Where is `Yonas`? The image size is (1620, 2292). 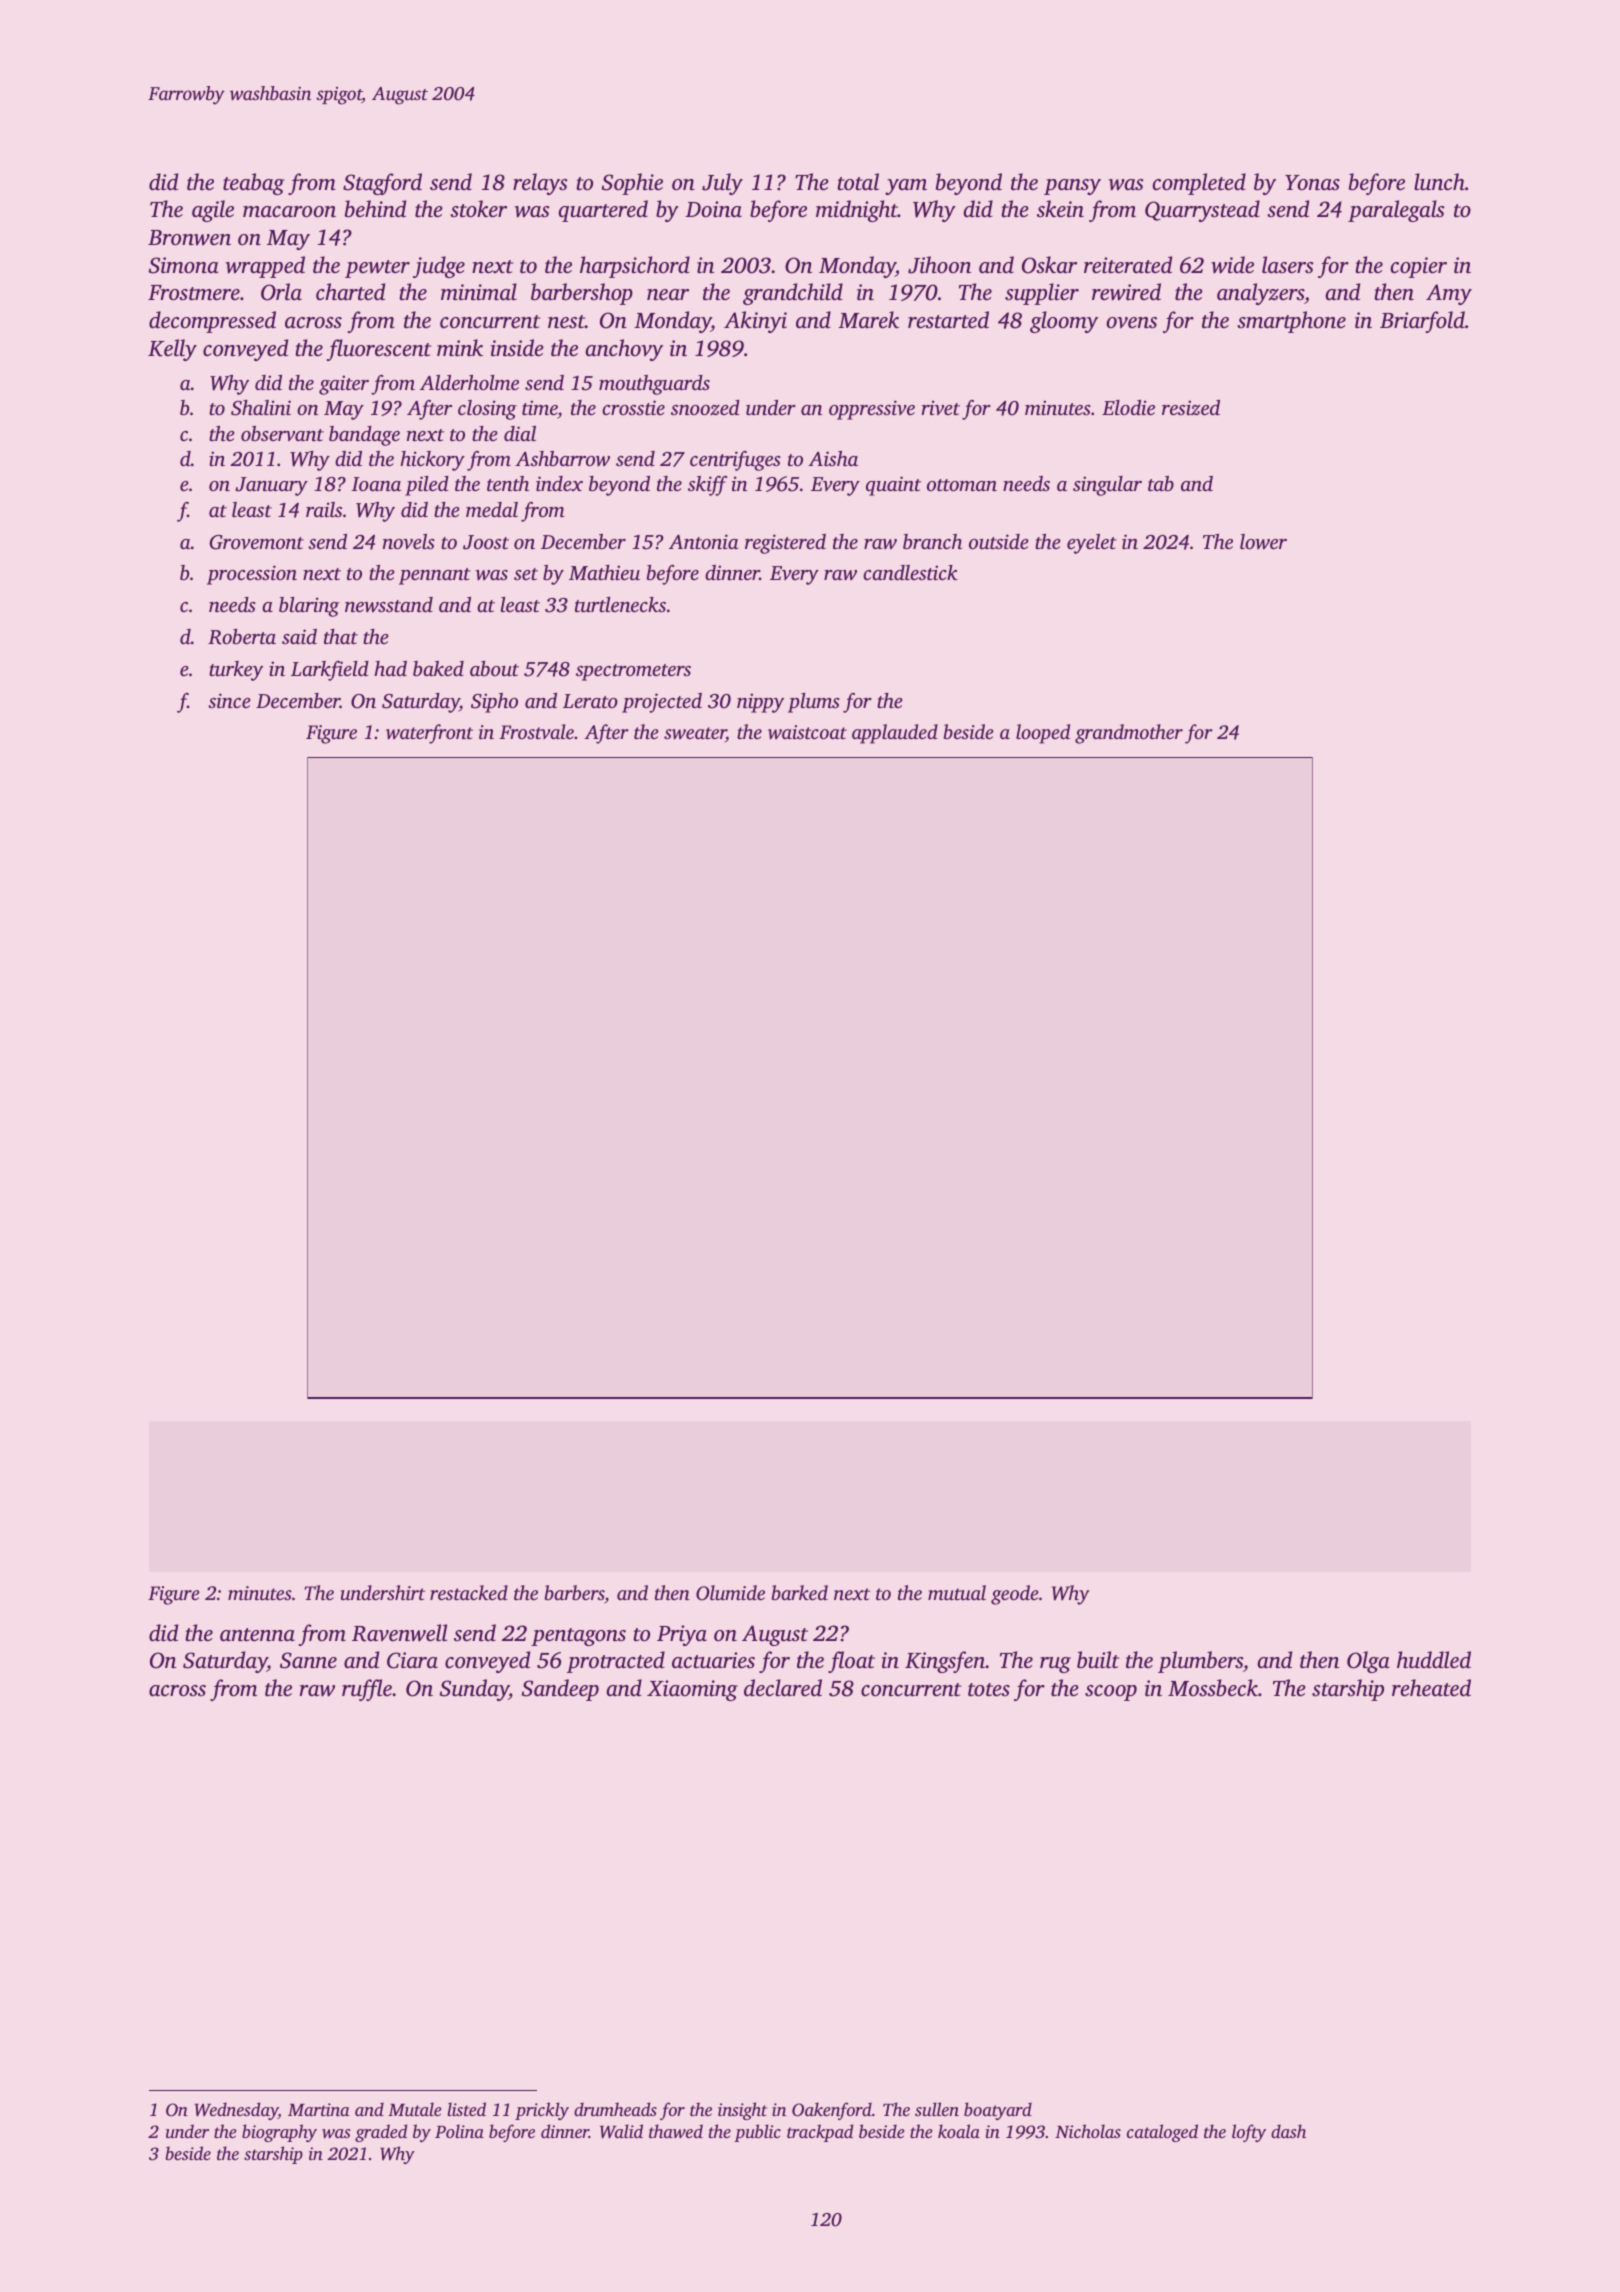
Yonas is located at coordinates (1312, 182).
